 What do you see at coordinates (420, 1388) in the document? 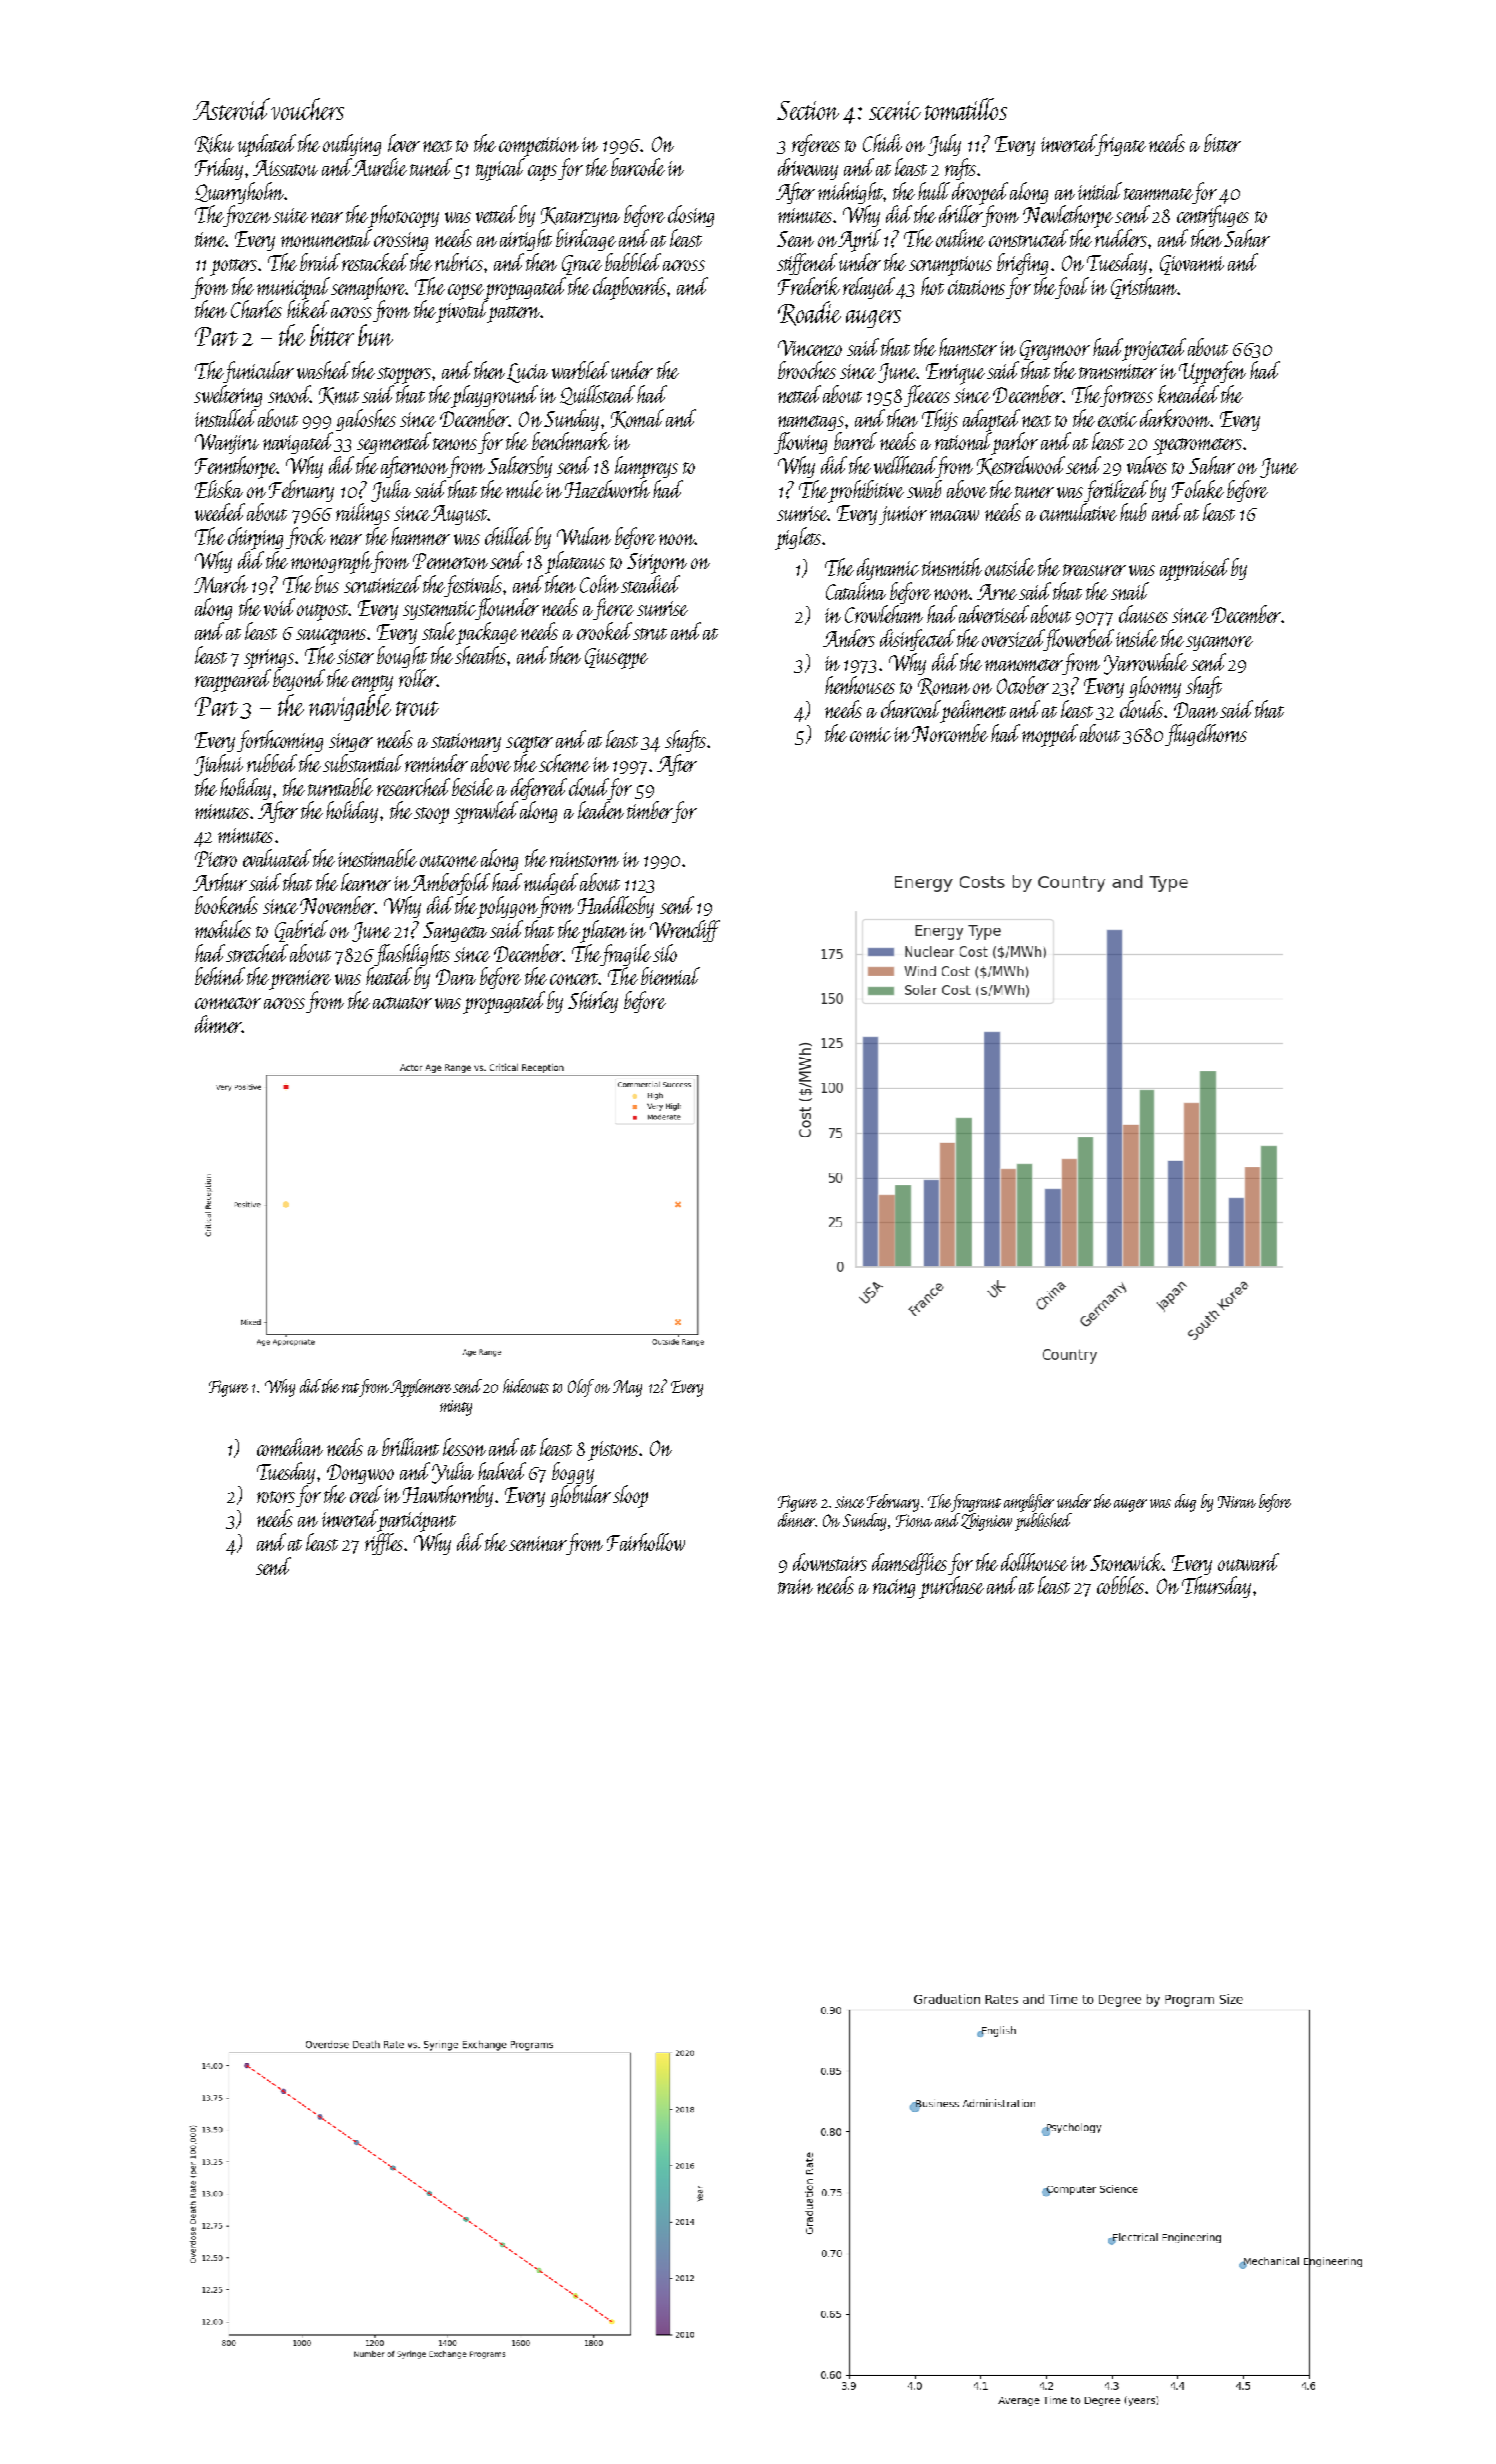
I see `Applemere` at bounding box center [420, 1388].
